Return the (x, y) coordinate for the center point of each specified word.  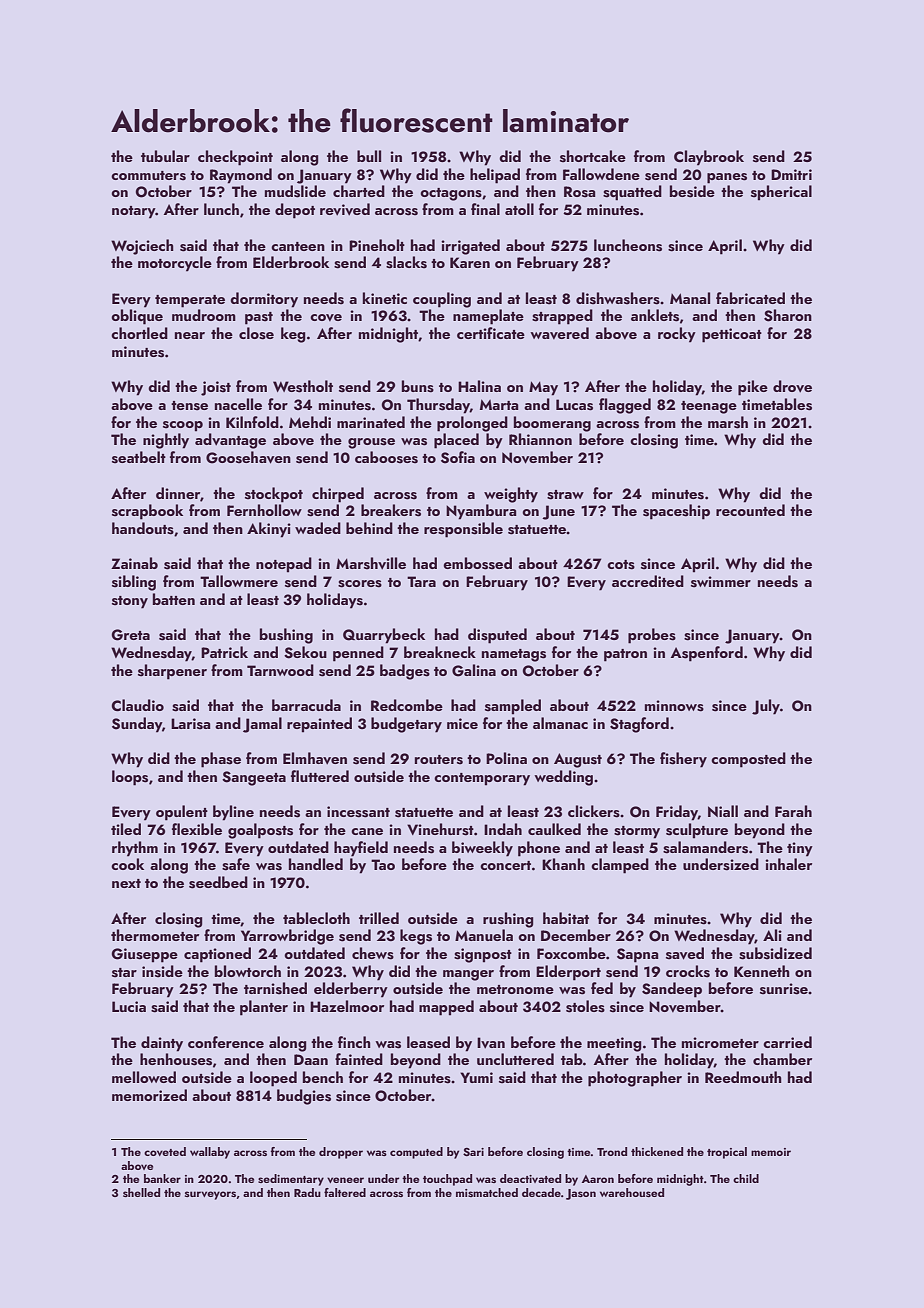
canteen (298, 246)
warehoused (632, 1192)
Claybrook (709, 158)
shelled (141, 1192)
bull (369, 156)
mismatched (487, 1192)
